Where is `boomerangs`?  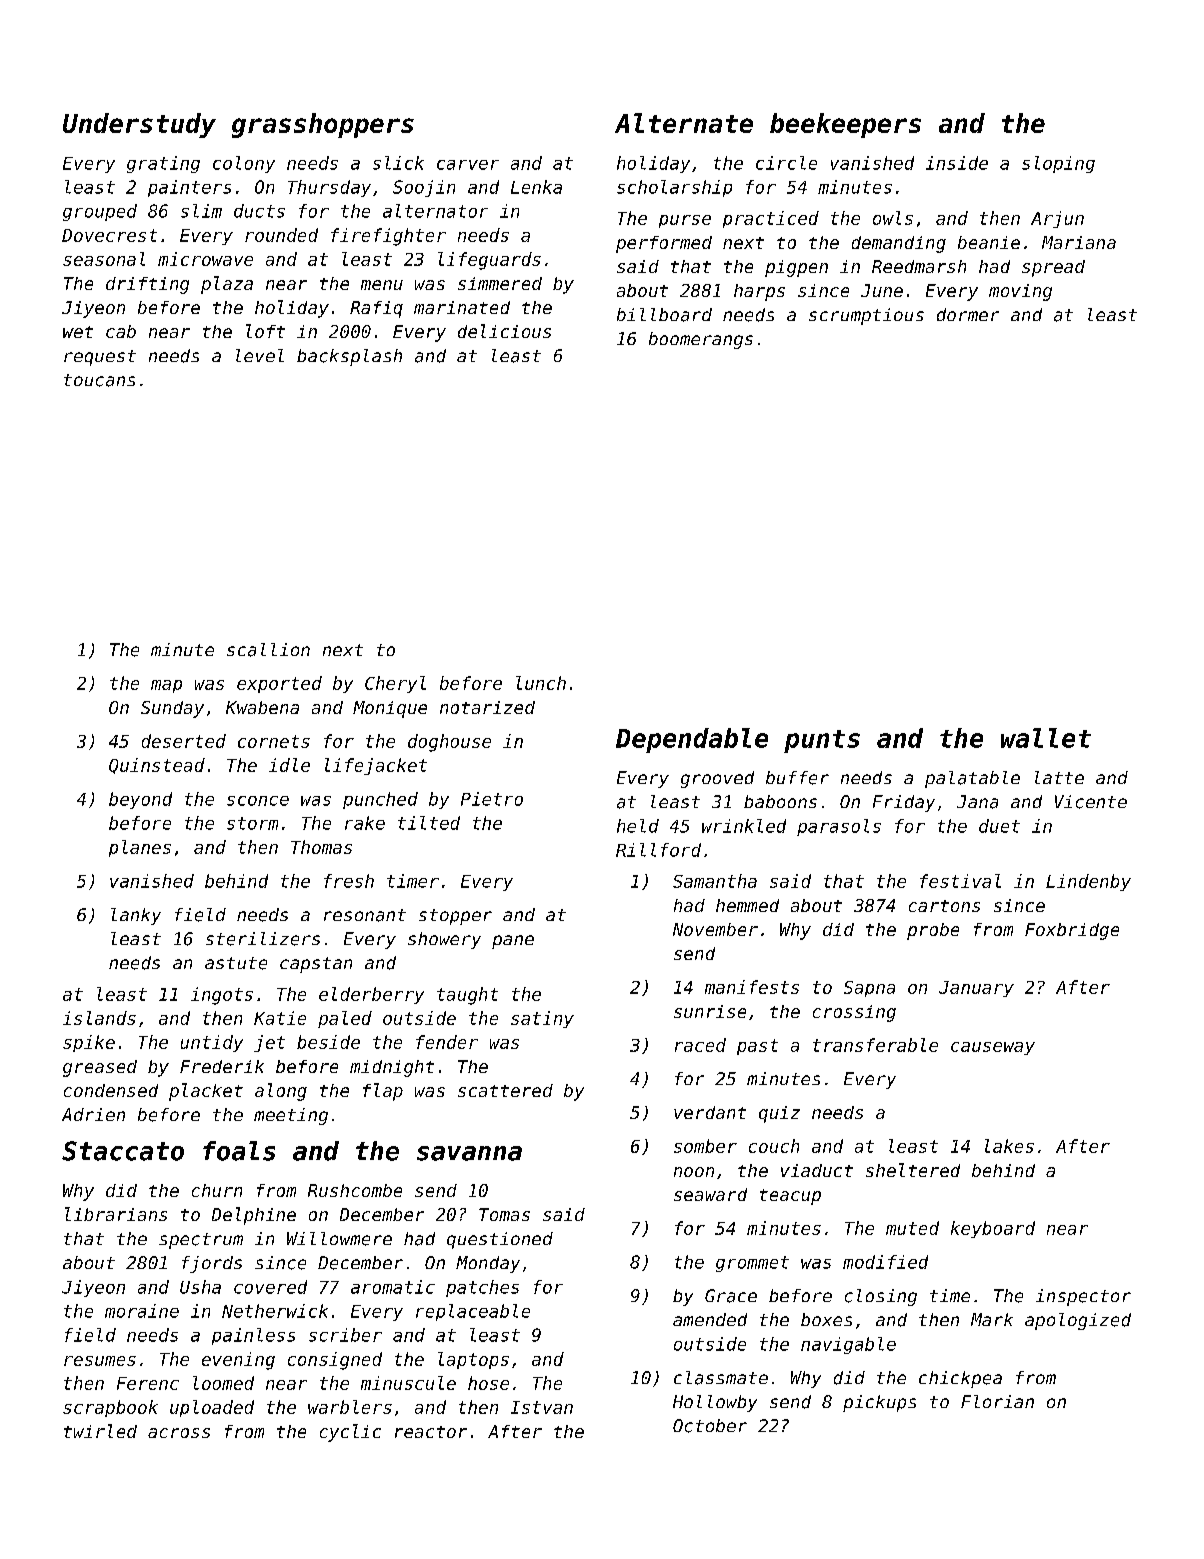 boomerangs is located at coordinates (701, 340).
